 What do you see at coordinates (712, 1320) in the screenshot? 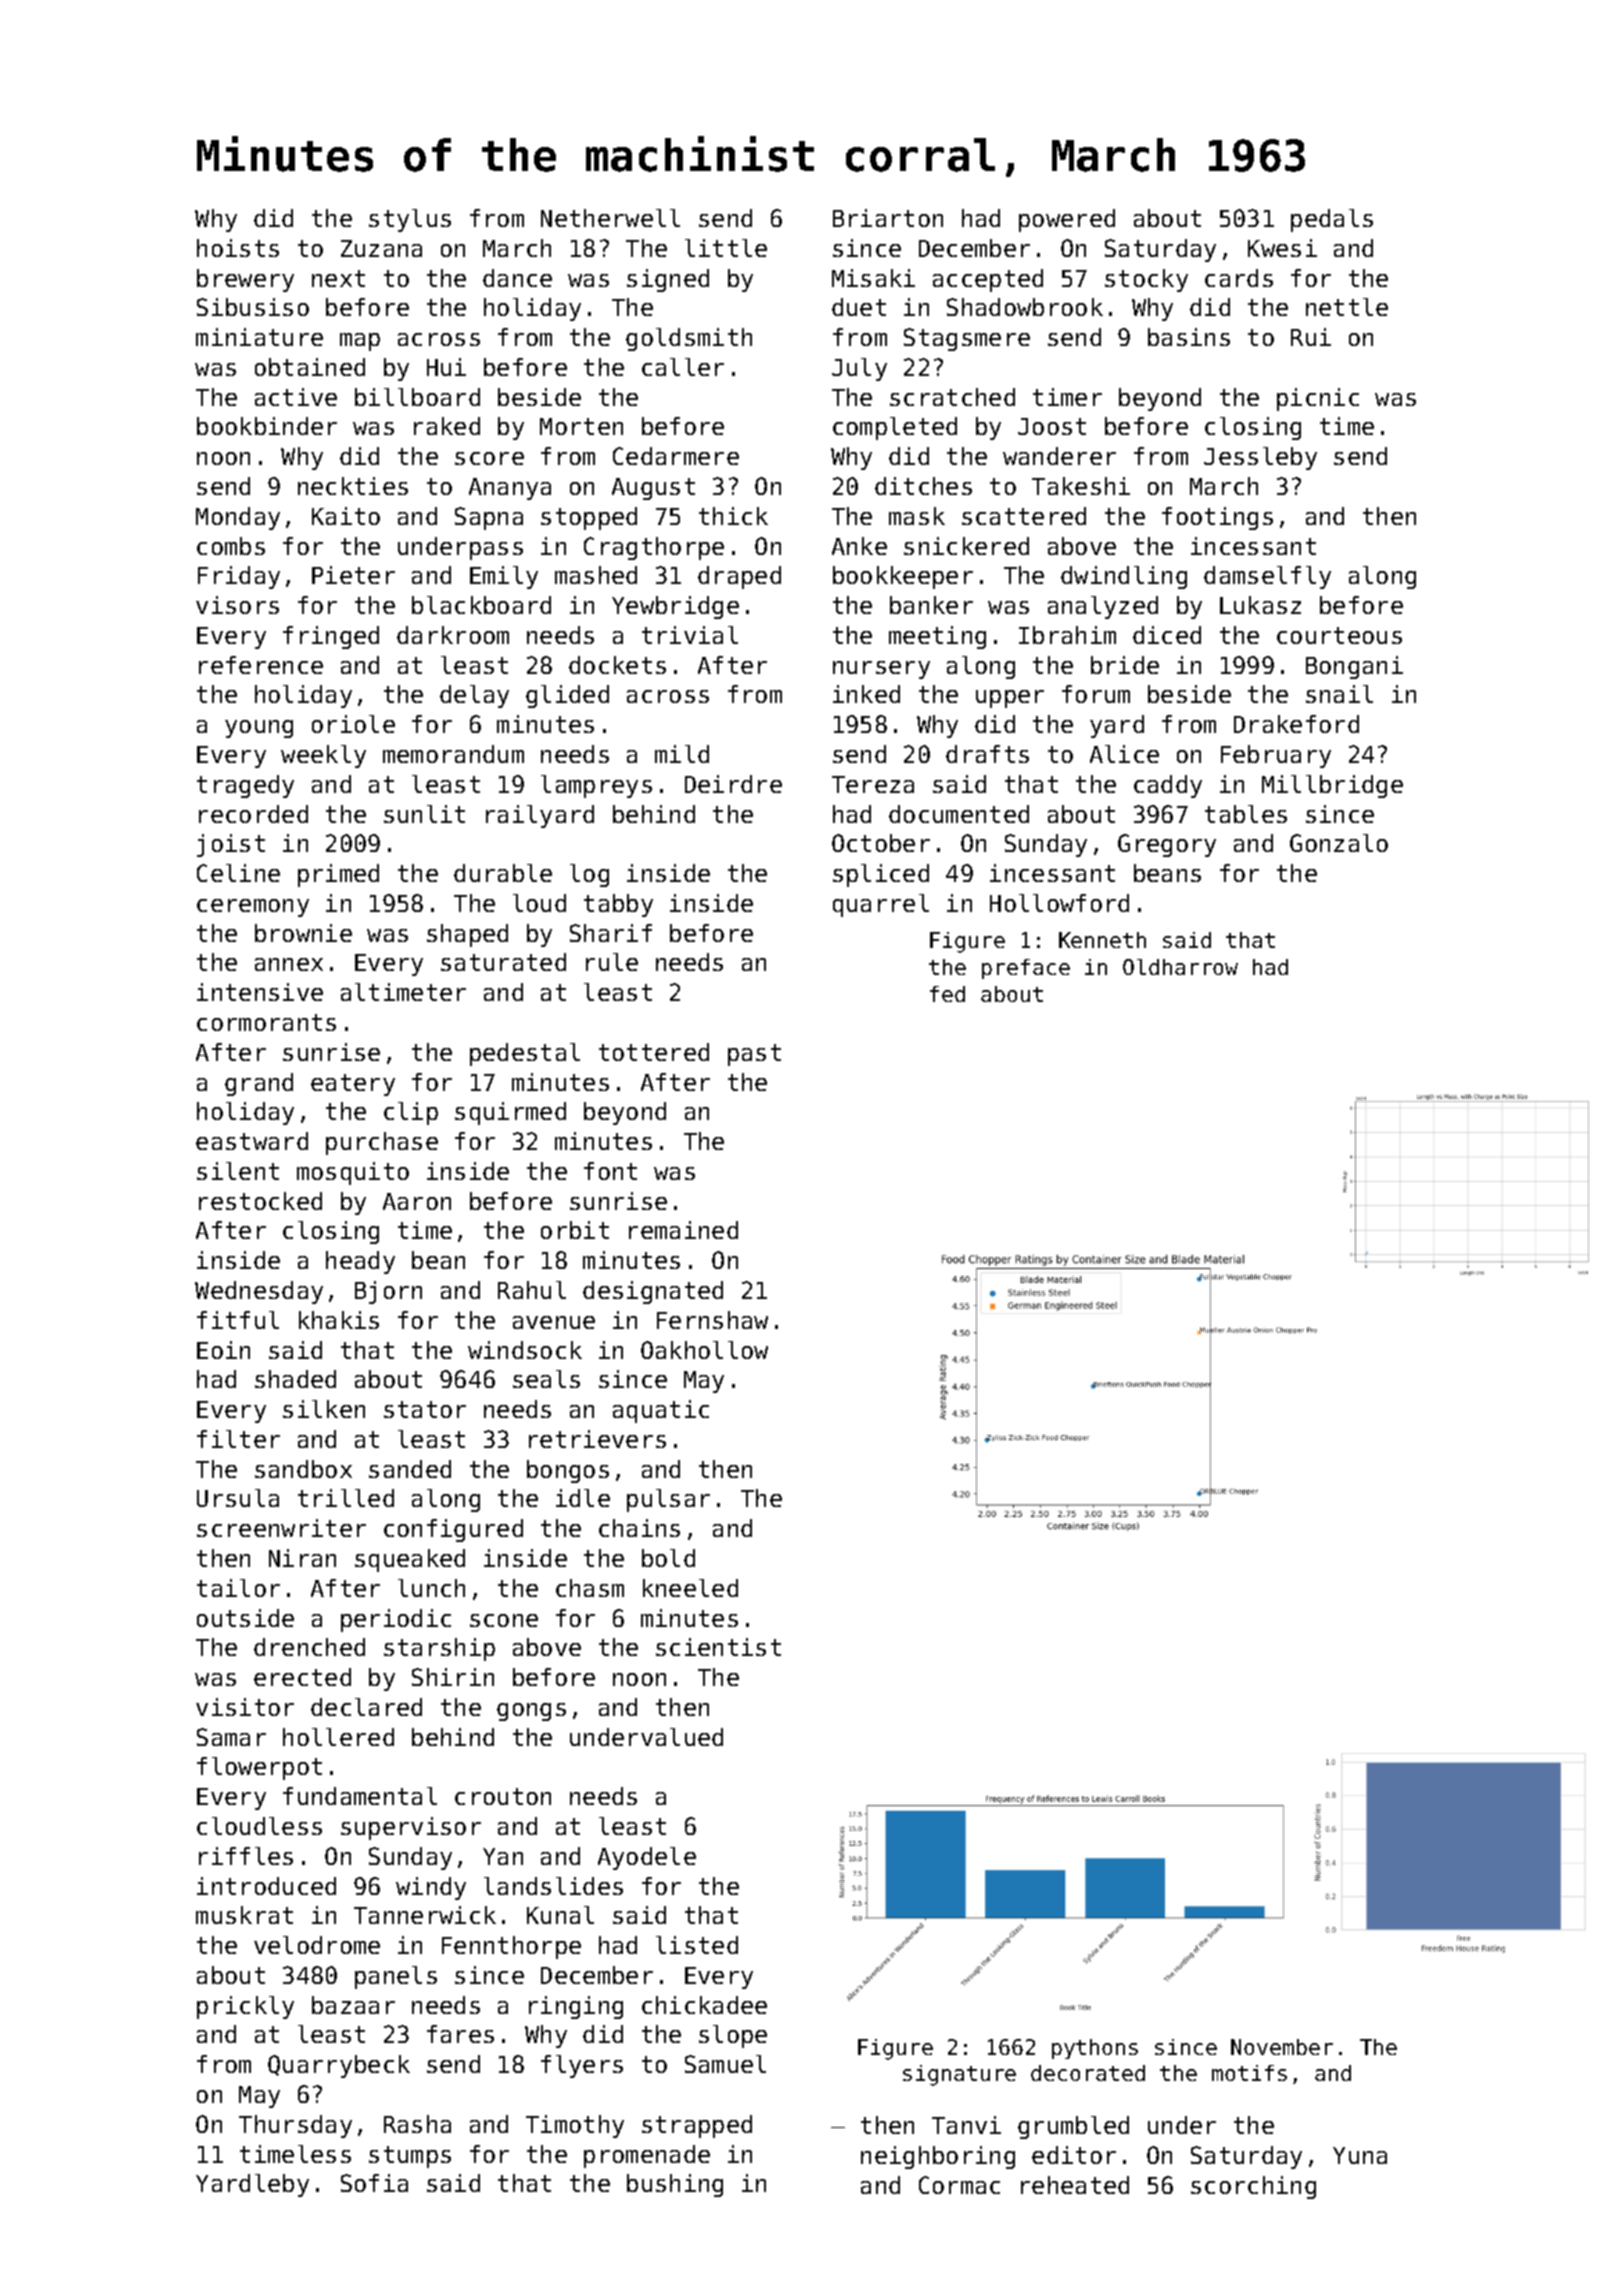
I see `Fernshaw` at bounding box center [712, 1320].
